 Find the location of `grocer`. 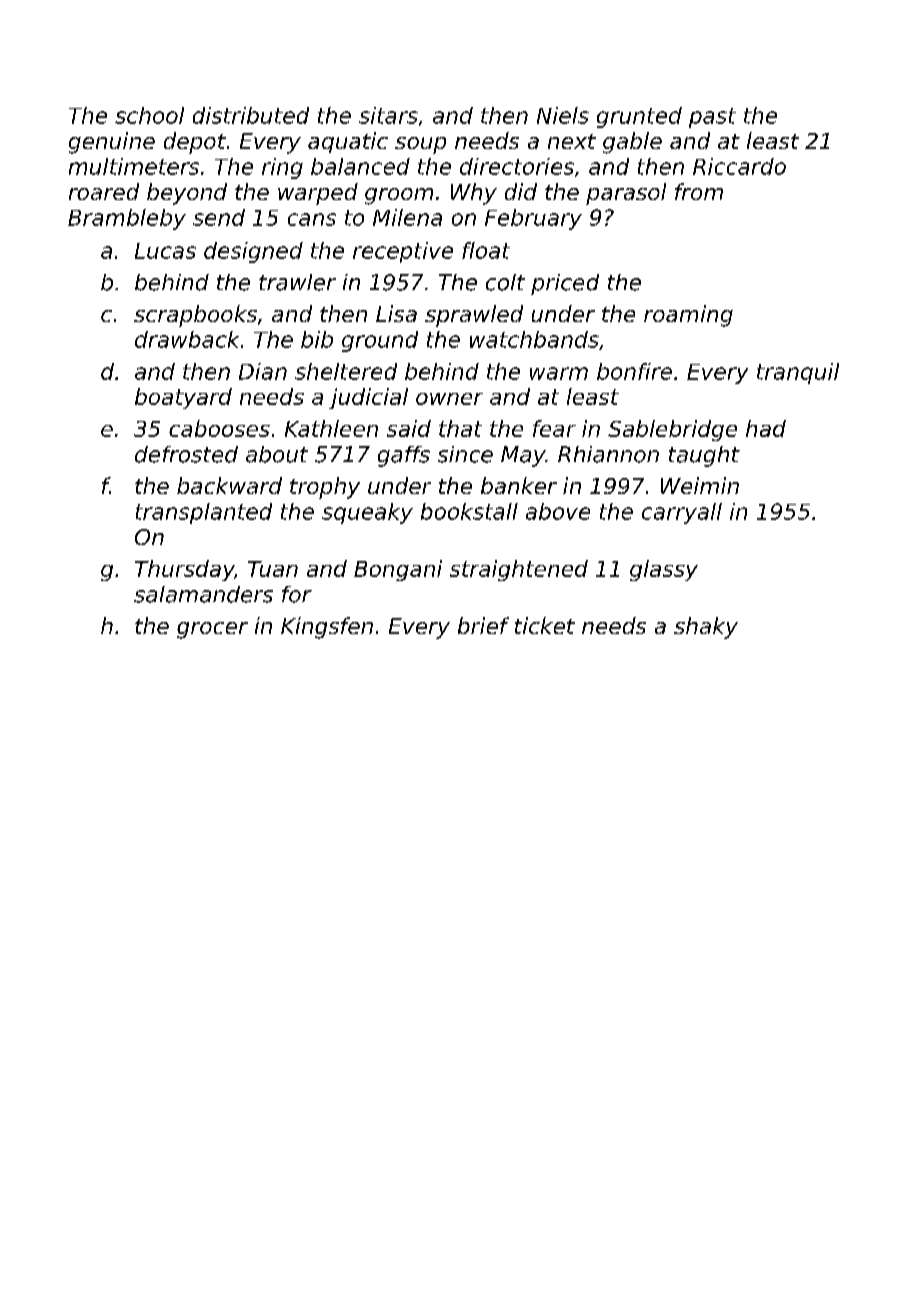

grocer is located at coordinates (212, 630).
